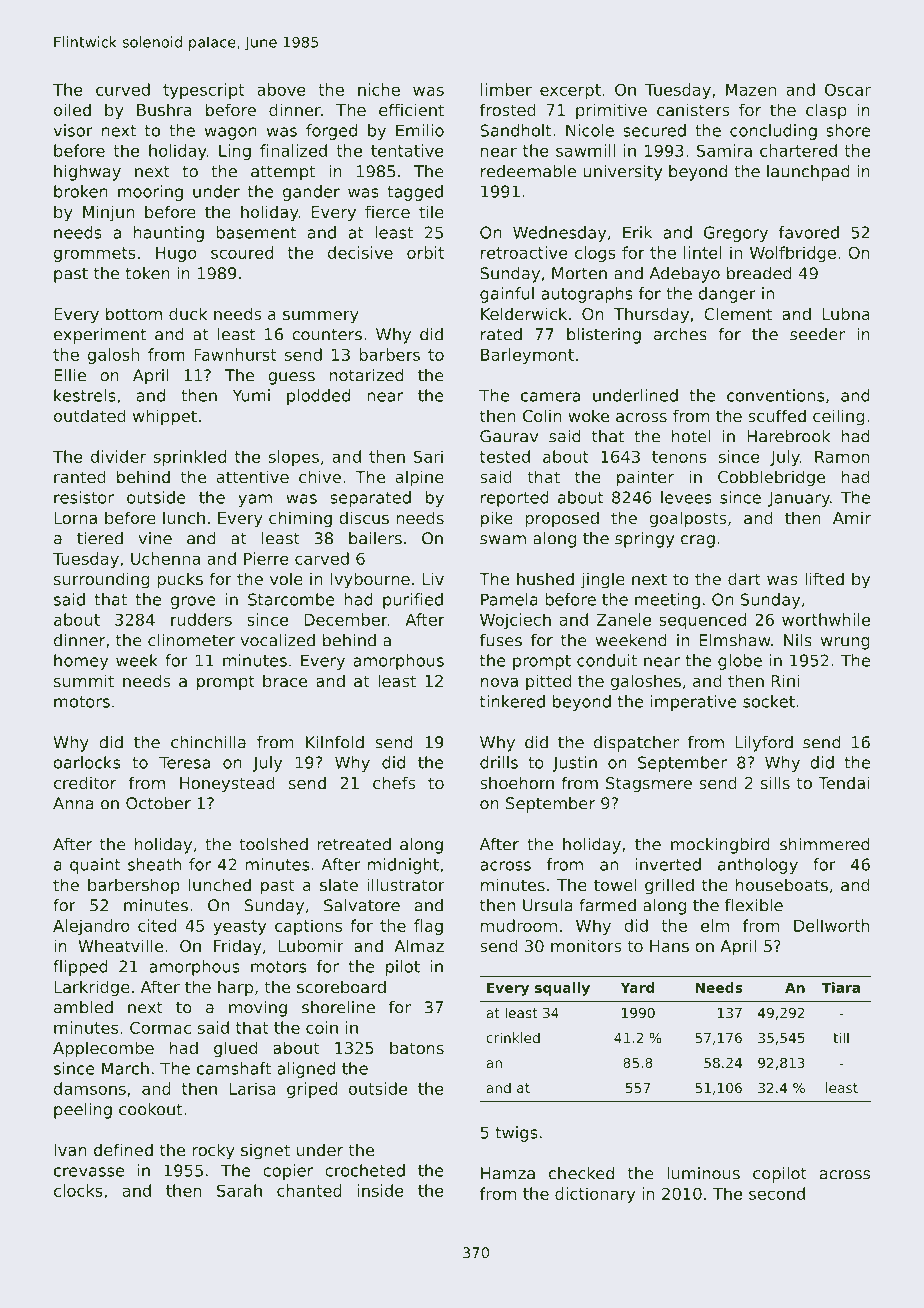 The width and height of the document is (924, 1308). I want to click on favored, so click(809, 232).
